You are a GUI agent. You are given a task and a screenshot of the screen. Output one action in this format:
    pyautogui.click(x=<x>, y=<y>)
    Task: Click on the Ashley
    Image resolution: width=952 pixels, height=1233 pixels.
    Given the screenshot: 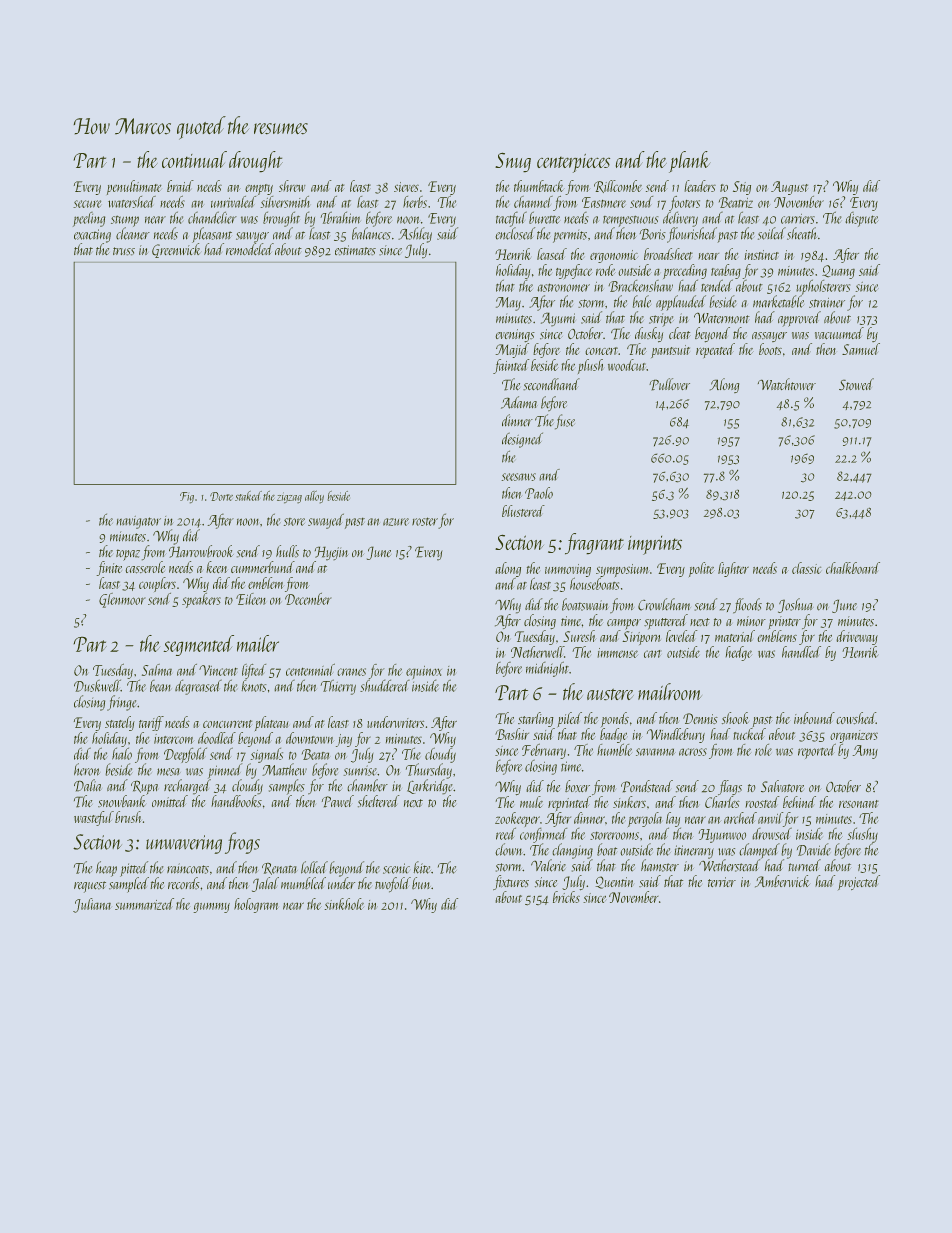 What is the action you would take?
    pyautogui.click(x=415, y=235)
